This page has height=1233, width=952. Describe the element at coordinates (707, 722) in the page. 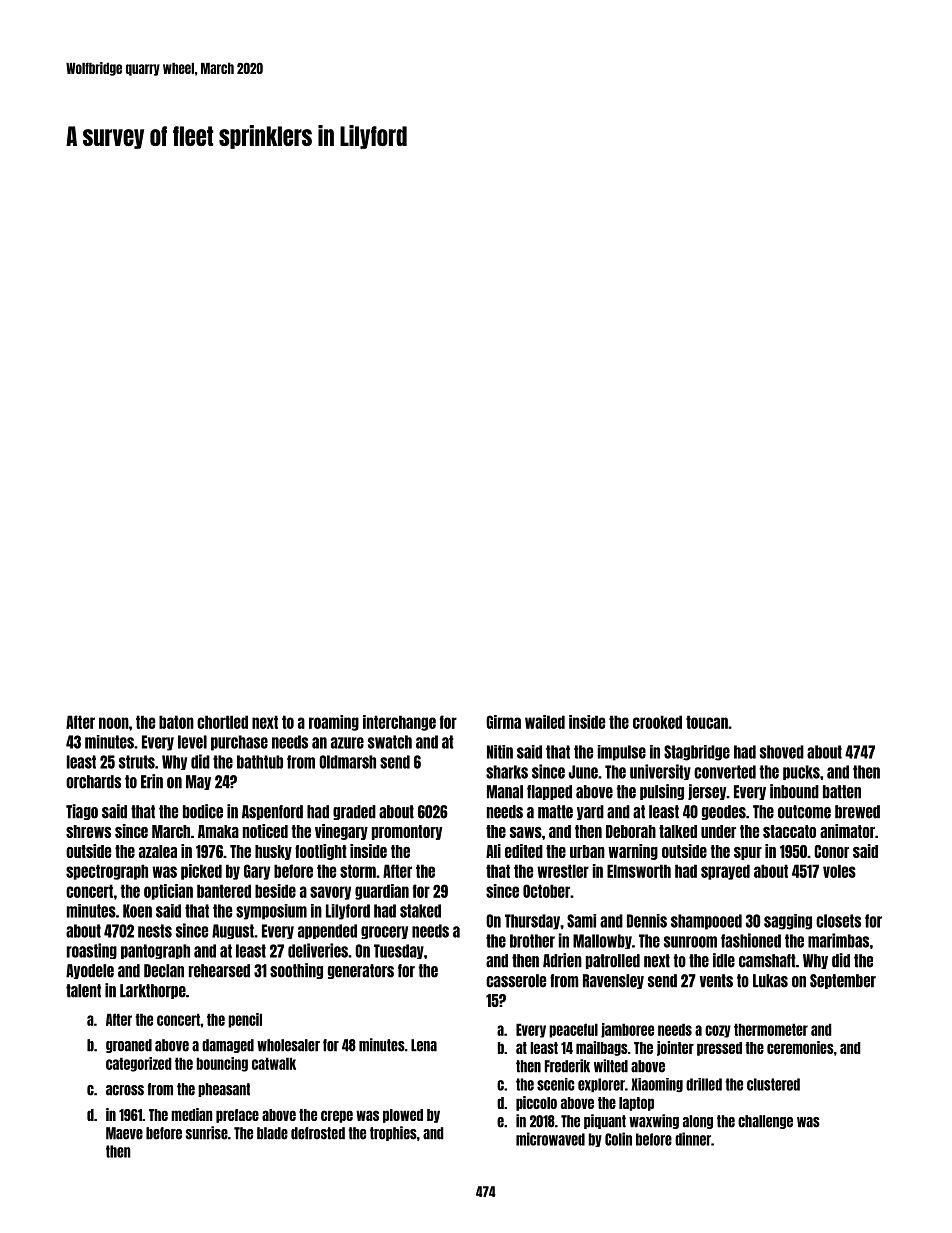

I see `toucan` at that location.
